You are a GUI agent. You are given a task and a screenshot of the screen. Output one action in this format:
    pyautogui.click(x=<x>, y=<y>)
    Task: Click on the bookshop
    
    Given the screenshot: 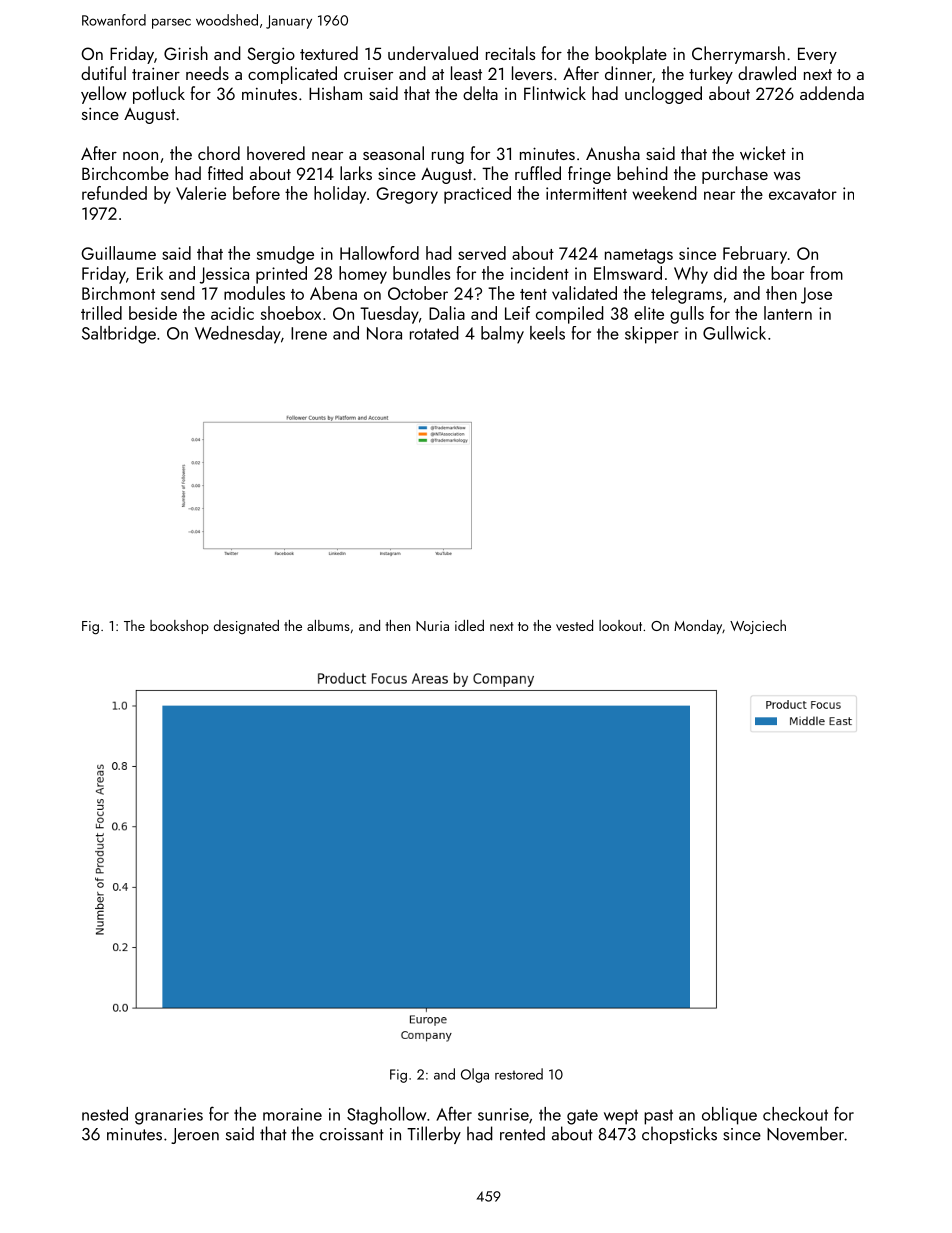 What is the action you would take?
    pyautogui.click(x=179, y=627)
